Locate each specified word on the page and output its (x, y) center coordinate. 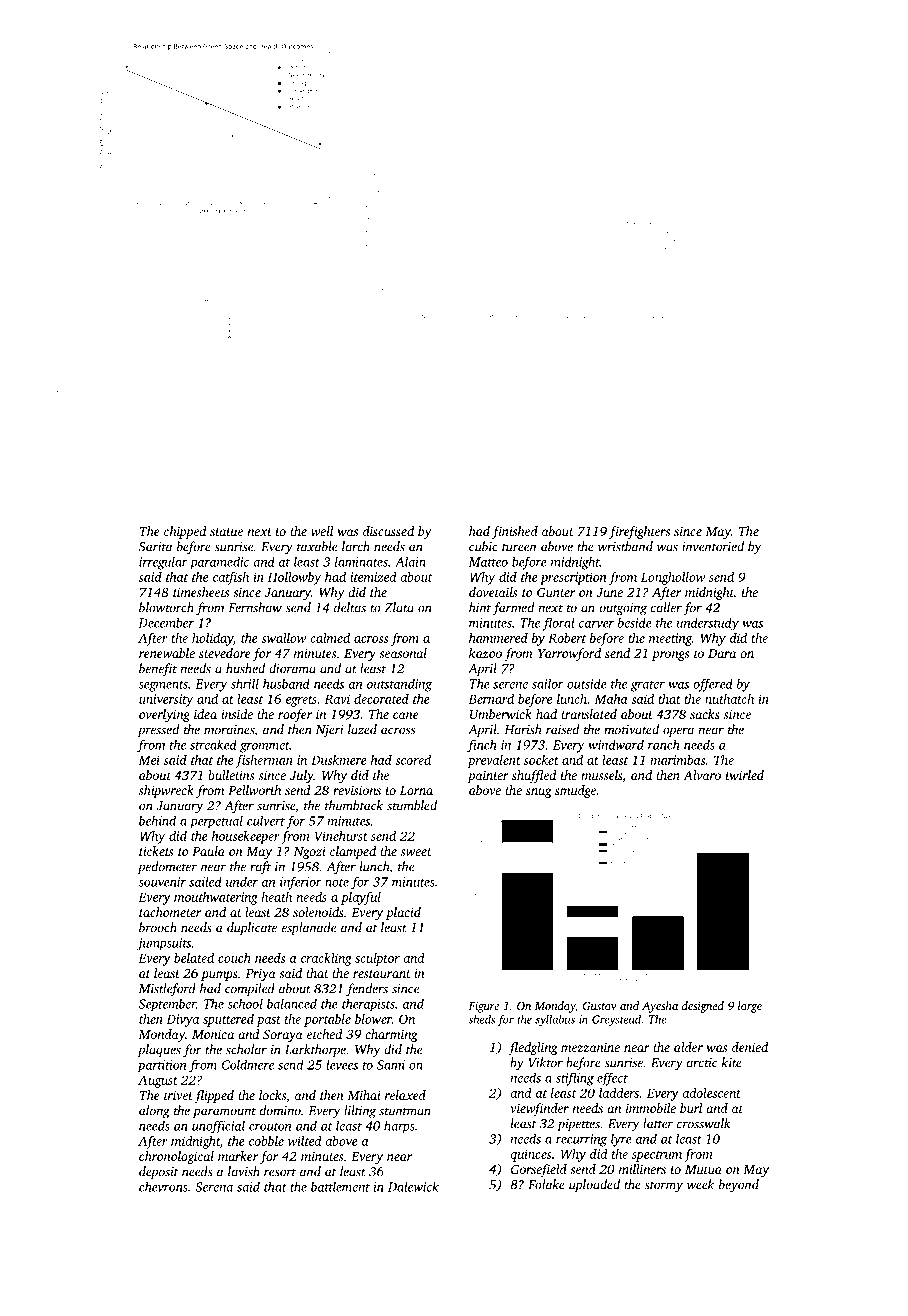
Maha (610, 699)
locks (272, 1095)
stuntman (405, 1111)
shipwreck (166, 791)
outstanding (399, 685)
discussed (388, 531)
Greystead (616, 1020)
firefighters (639, 532)
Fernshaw (255, 607)
